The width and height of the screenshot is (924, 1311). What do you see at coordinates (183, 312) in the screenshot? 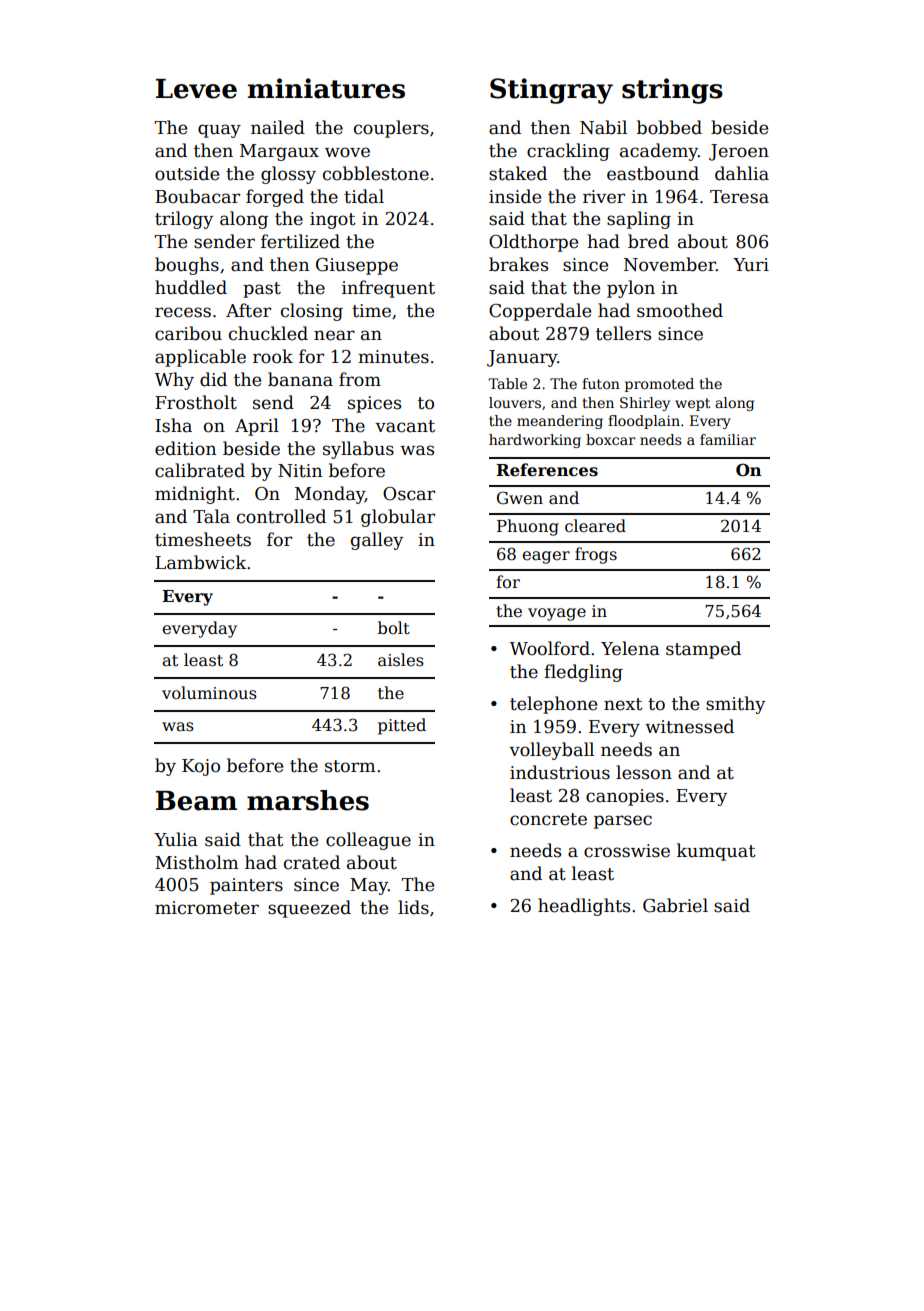
I see `recess` at bounding box center [183, 312].
